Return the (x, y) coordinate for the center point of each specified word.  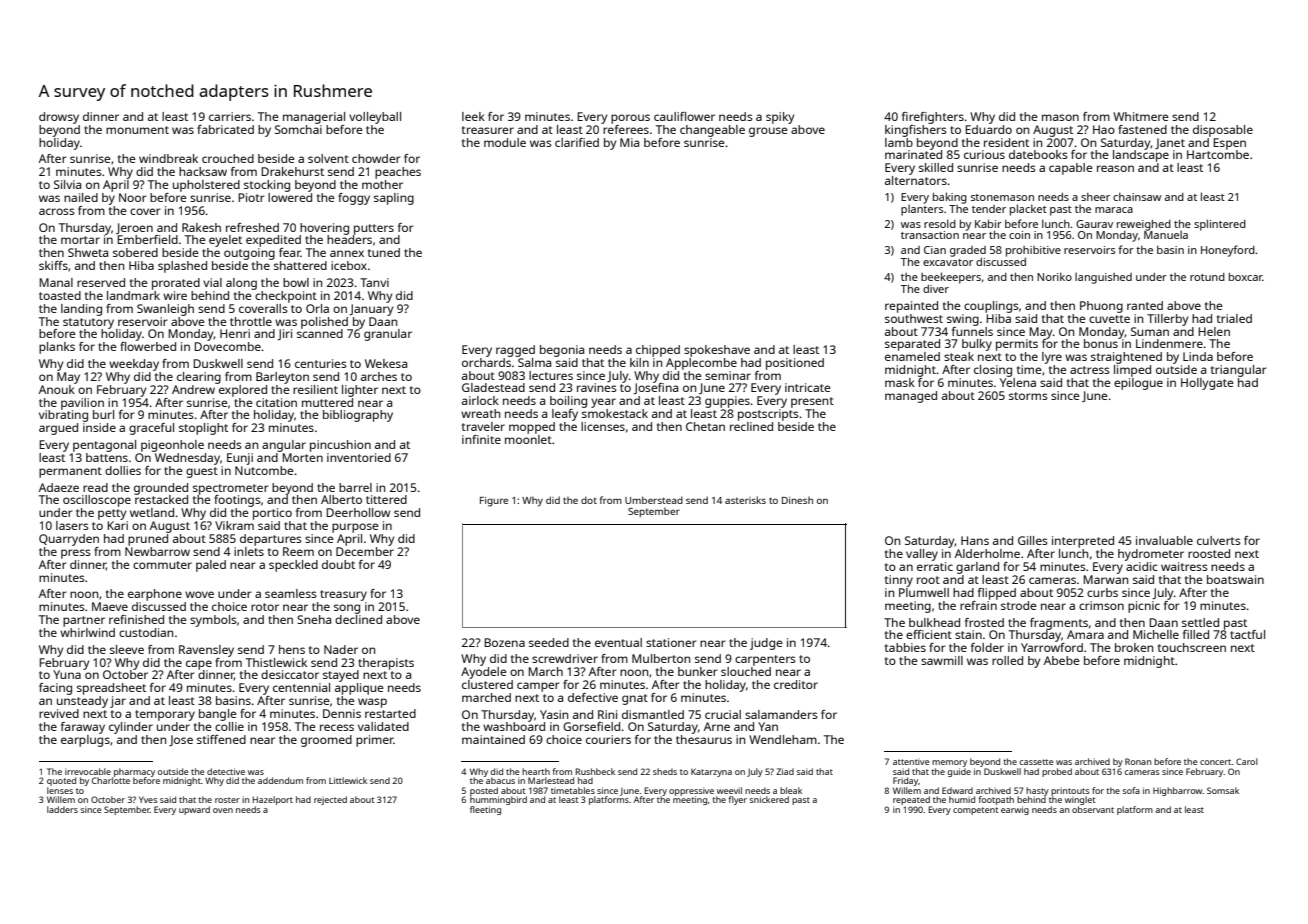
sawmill (942, 660)
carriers (230, 116)
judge (766, 644)
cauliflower (684, 116)
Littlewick (348, 780)
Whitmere (1141, 116)
